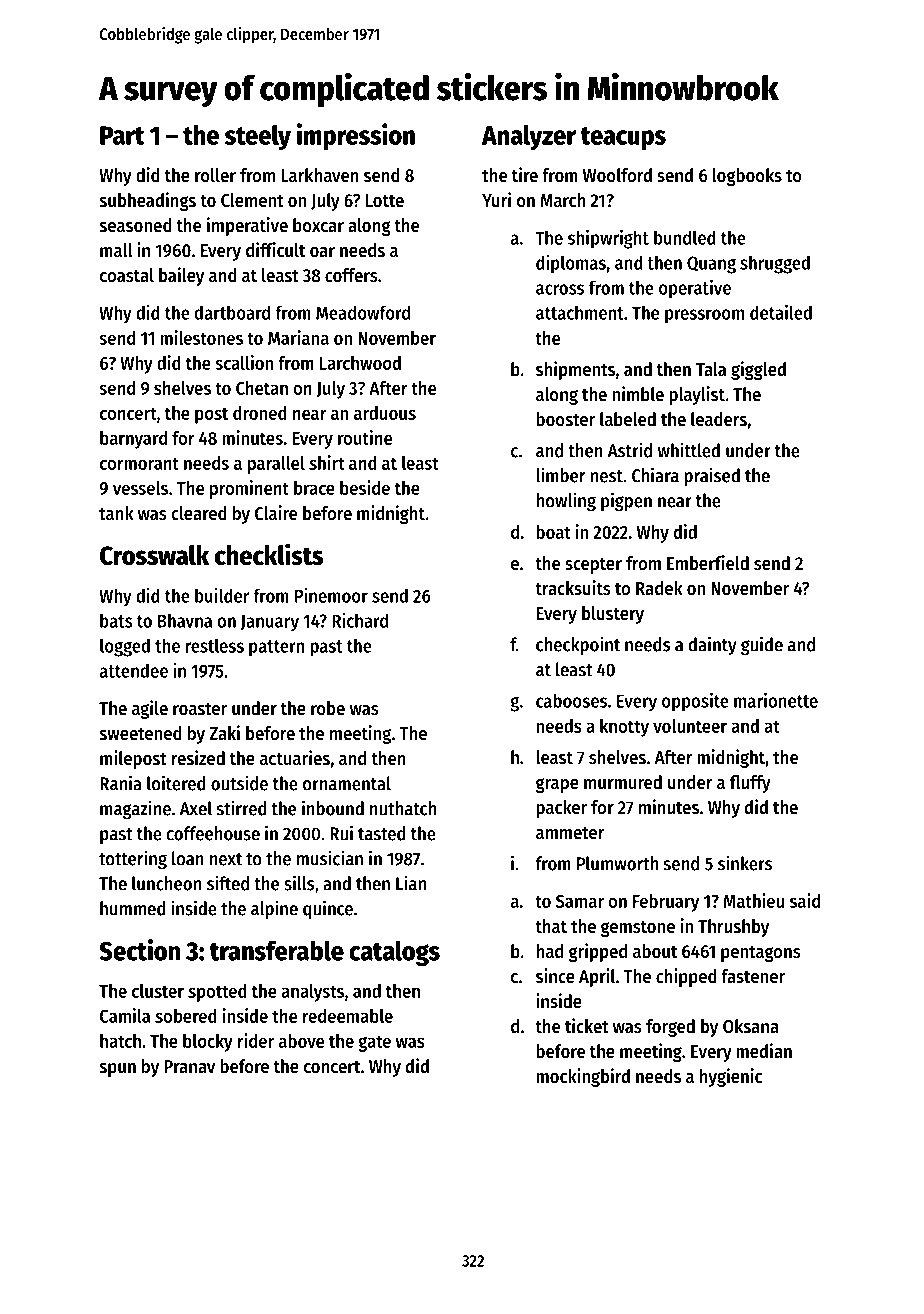 The width and height of the screenshot is (924, 1314). Describe the element at coordinates (217, 993) in the screenshot. I see `spotted` at that location.
